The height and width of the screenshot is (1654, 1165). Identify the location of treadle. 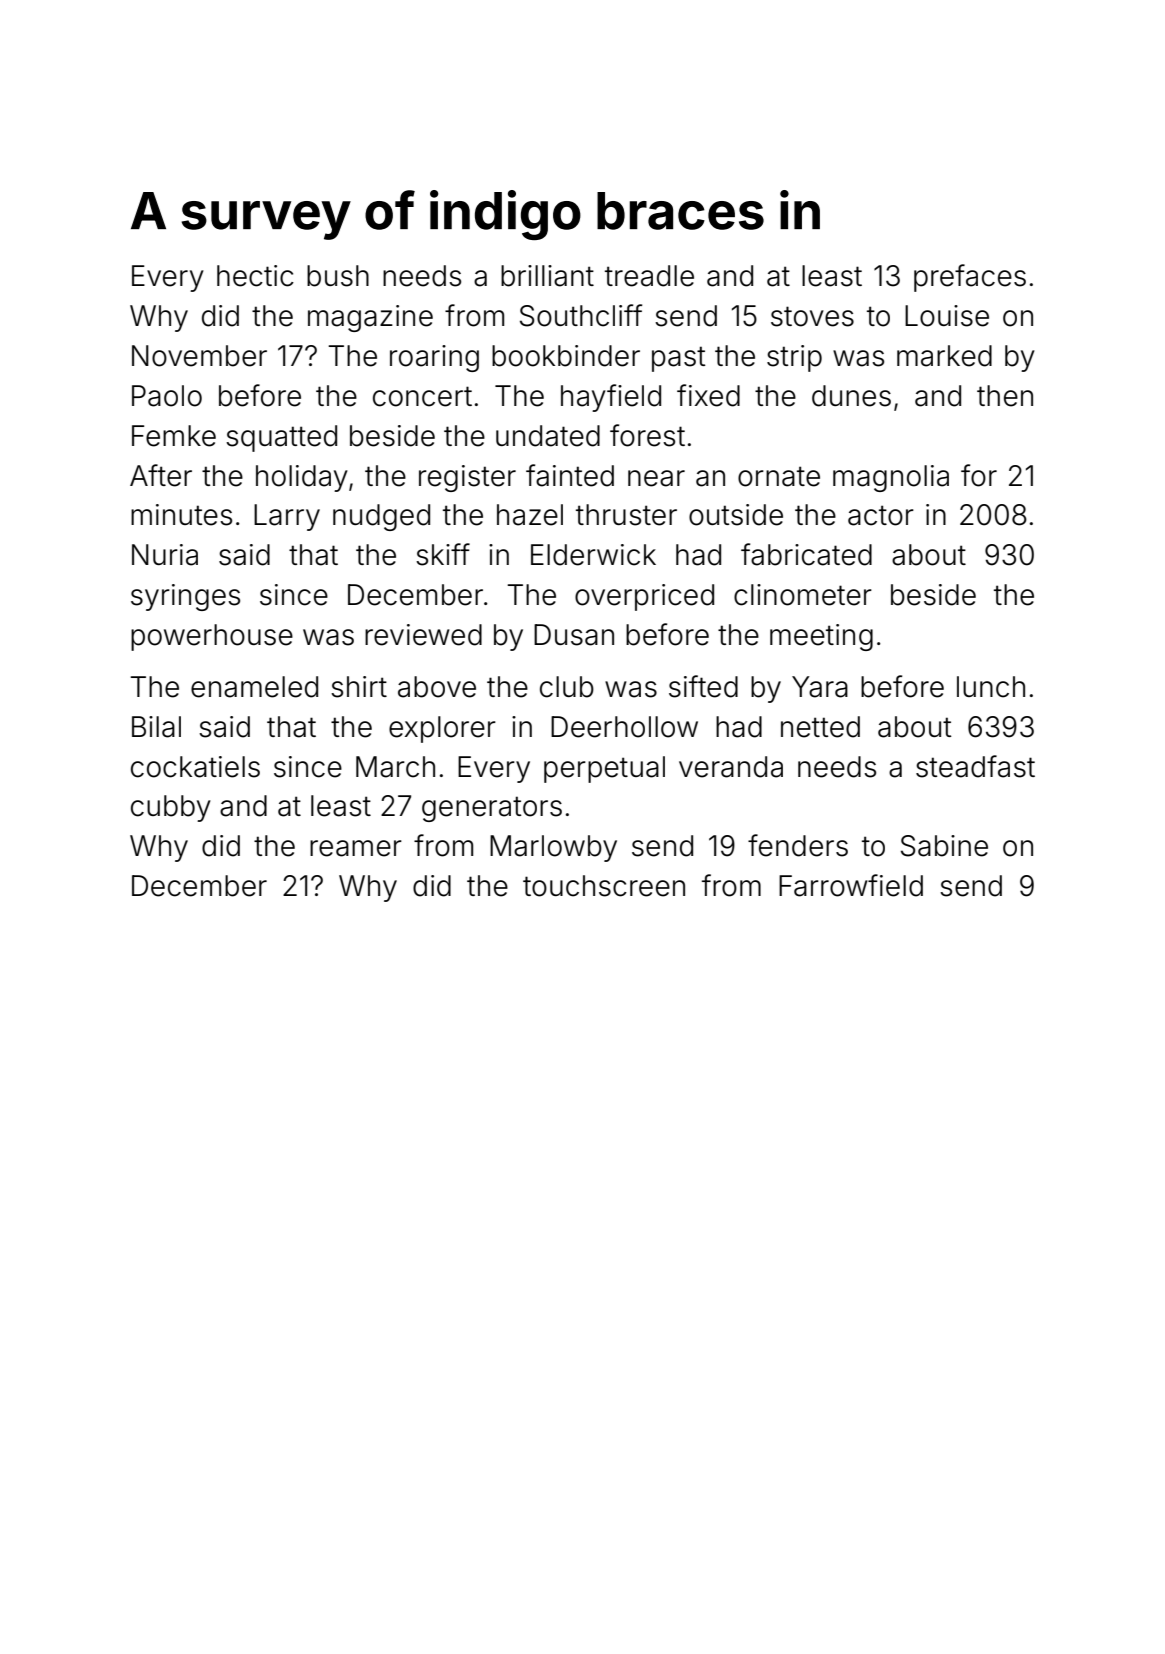
(649, 276).
